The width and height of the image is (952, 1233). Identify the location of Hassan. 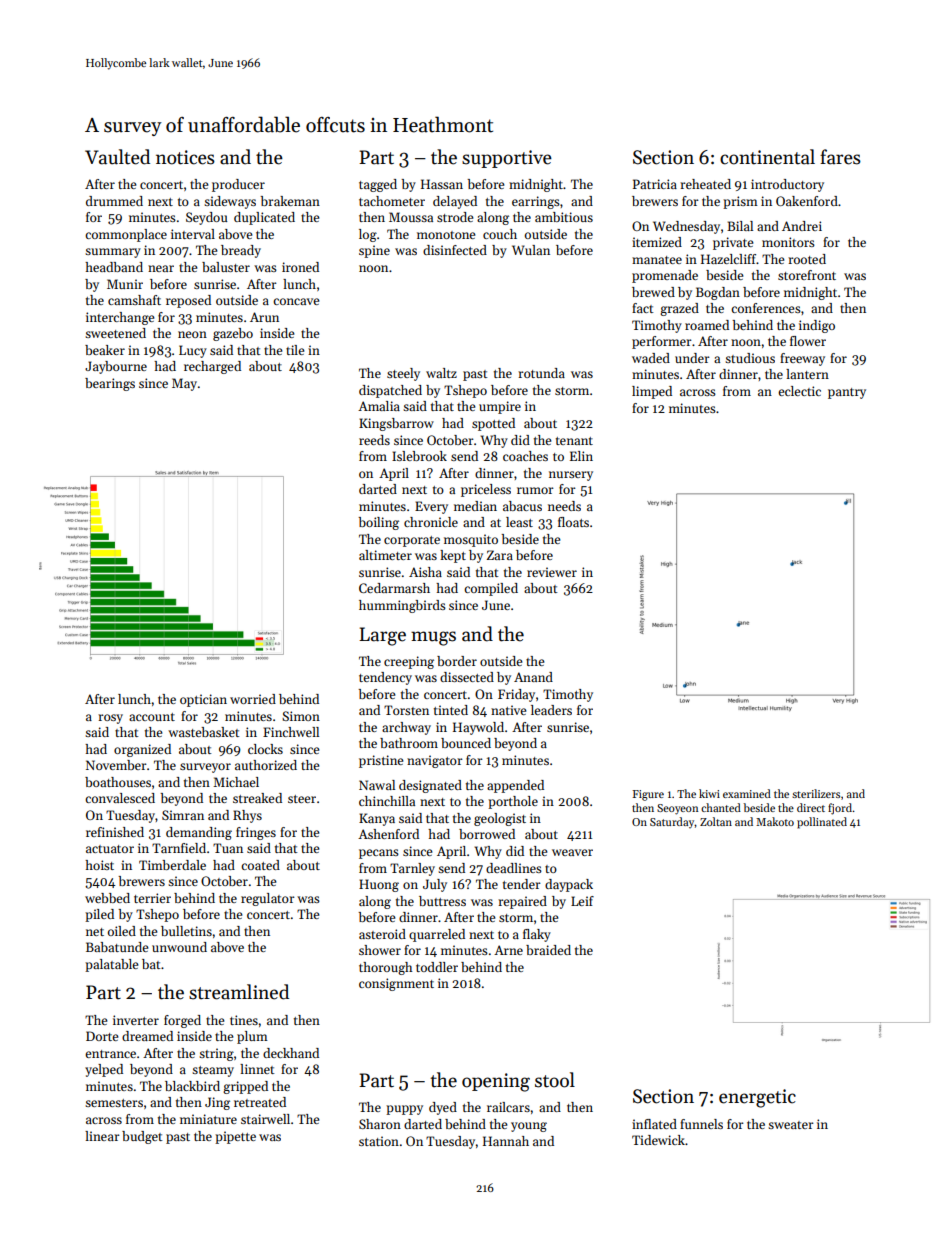
(442, 184).
